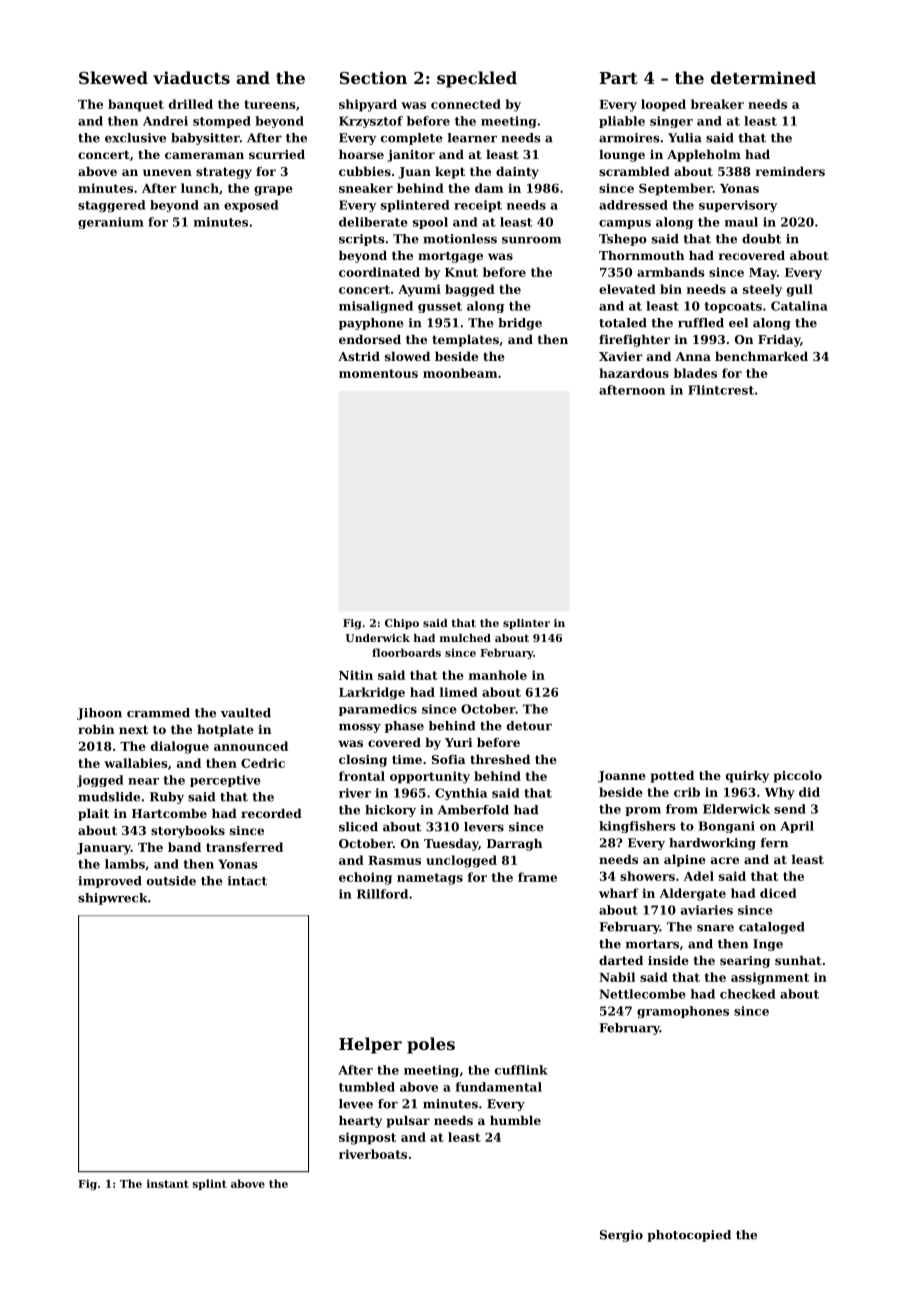  Describe the element at coordinates (617, 977) in the screenshot. I see `Nabil` at that location.
